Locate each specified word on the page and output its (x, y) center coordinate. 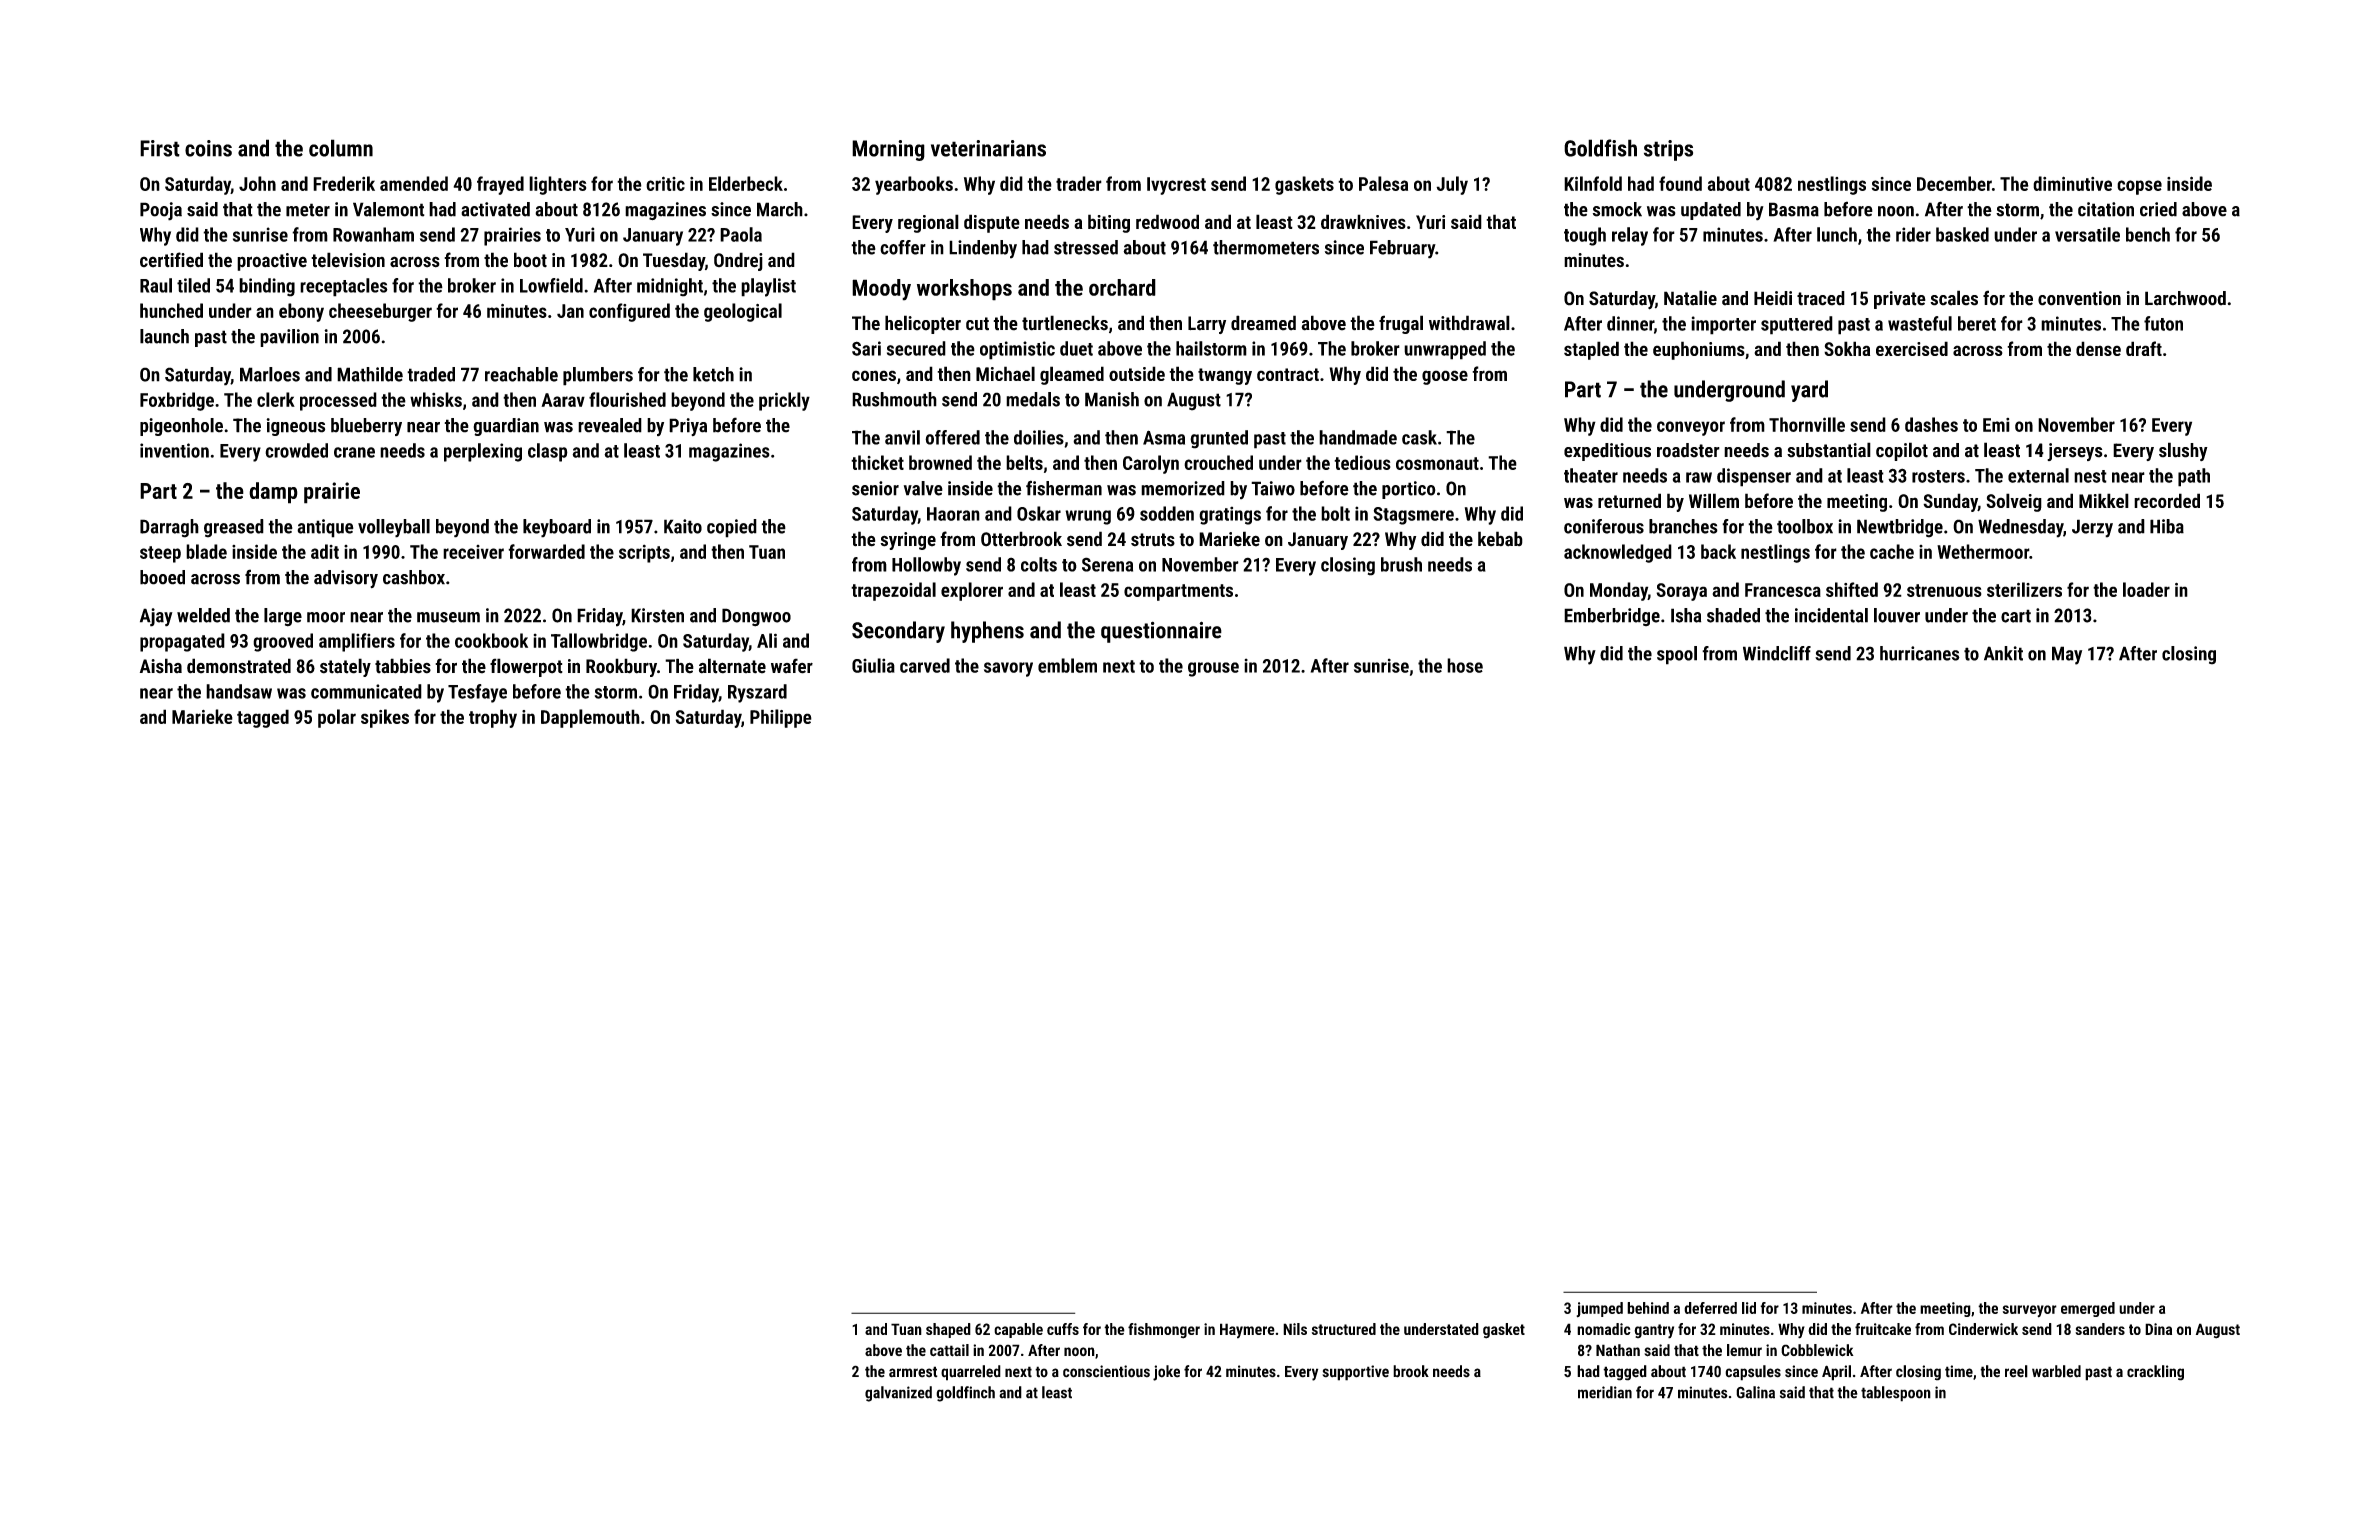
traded (431, 374)
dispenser (1754, 477)
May (2067, 655)
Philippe (781, 718)
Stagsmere (1413, 516)
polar (337, 718)
